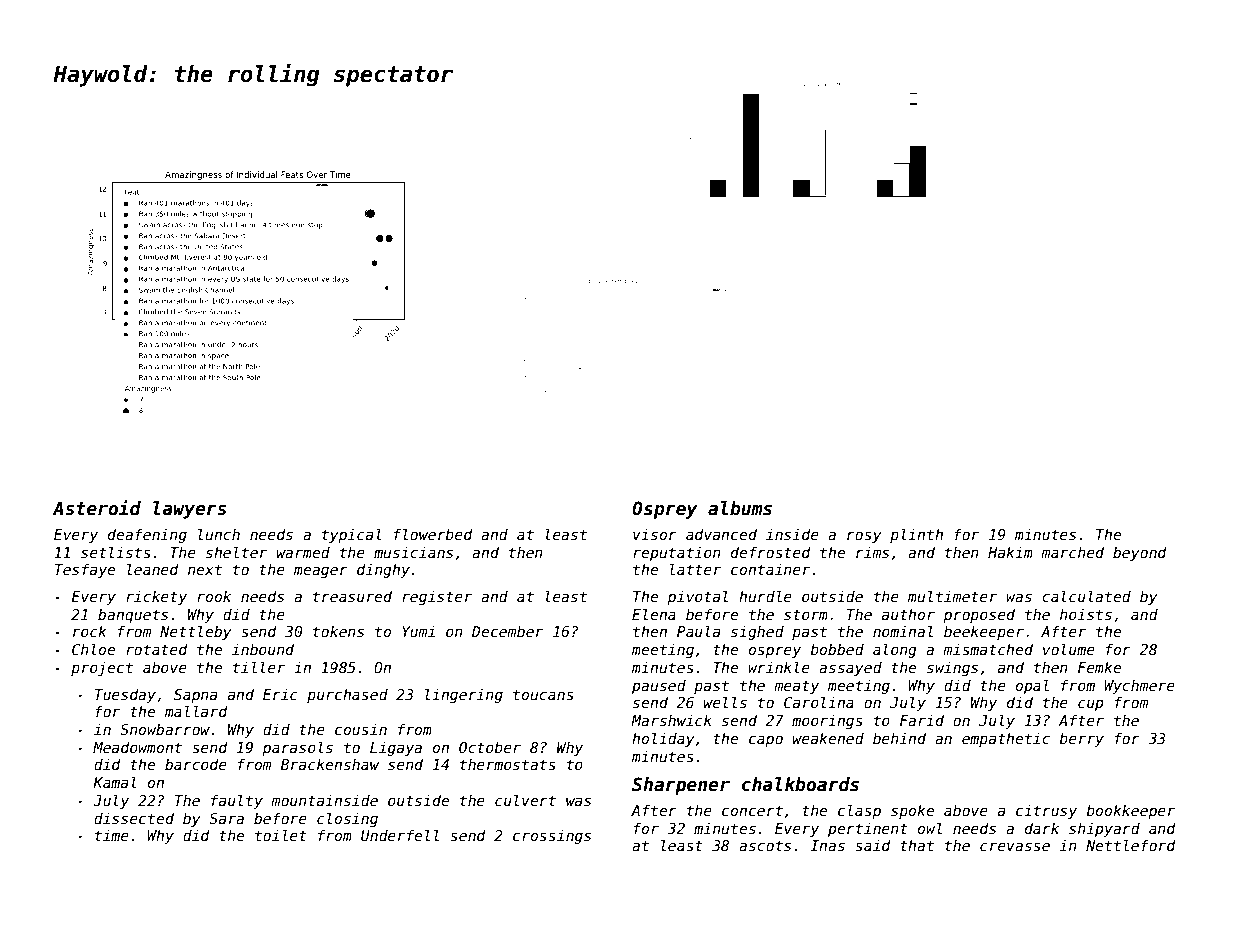 The height and width of the screenshot is (952, 1233). What do you see at coordinates (189, 510) in the screenshot?
I see `lawyers` at bounding box center [189, 510].
